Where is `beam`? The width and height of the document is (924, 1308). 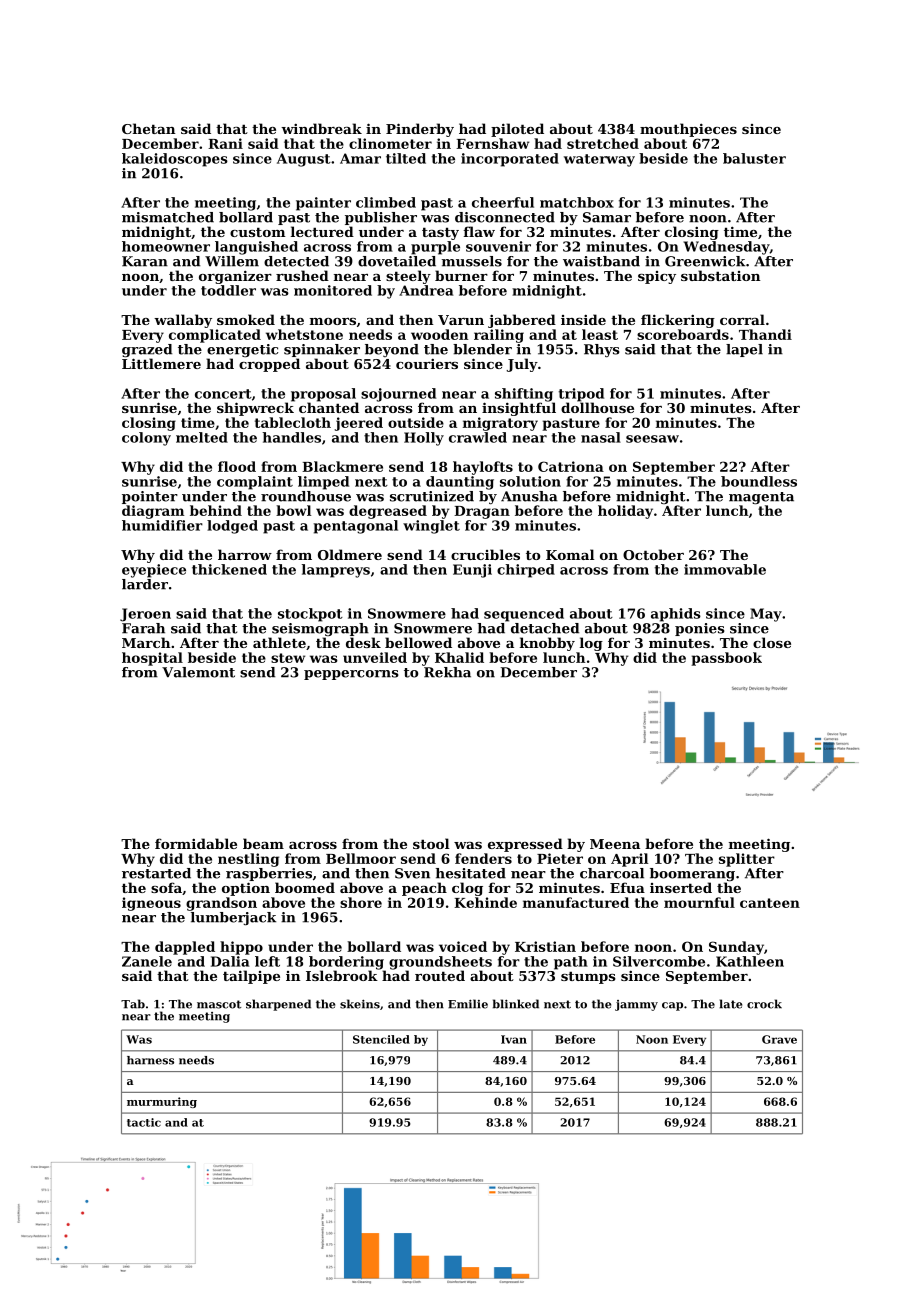 beam is located at coordinates (263, 843).
